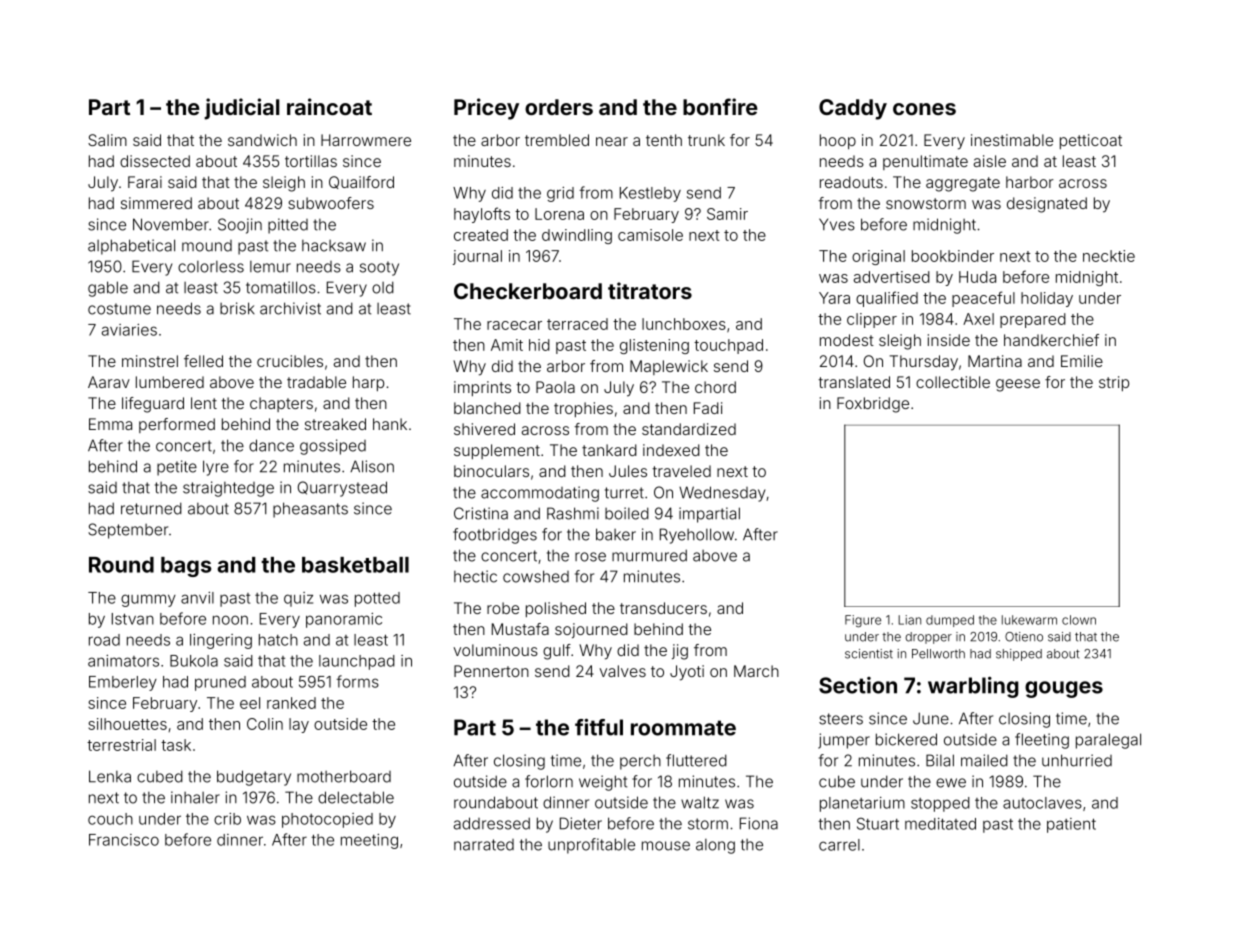 This screenshot has height=952, width=1233. I want to click on clipper, so click(872, 320).
